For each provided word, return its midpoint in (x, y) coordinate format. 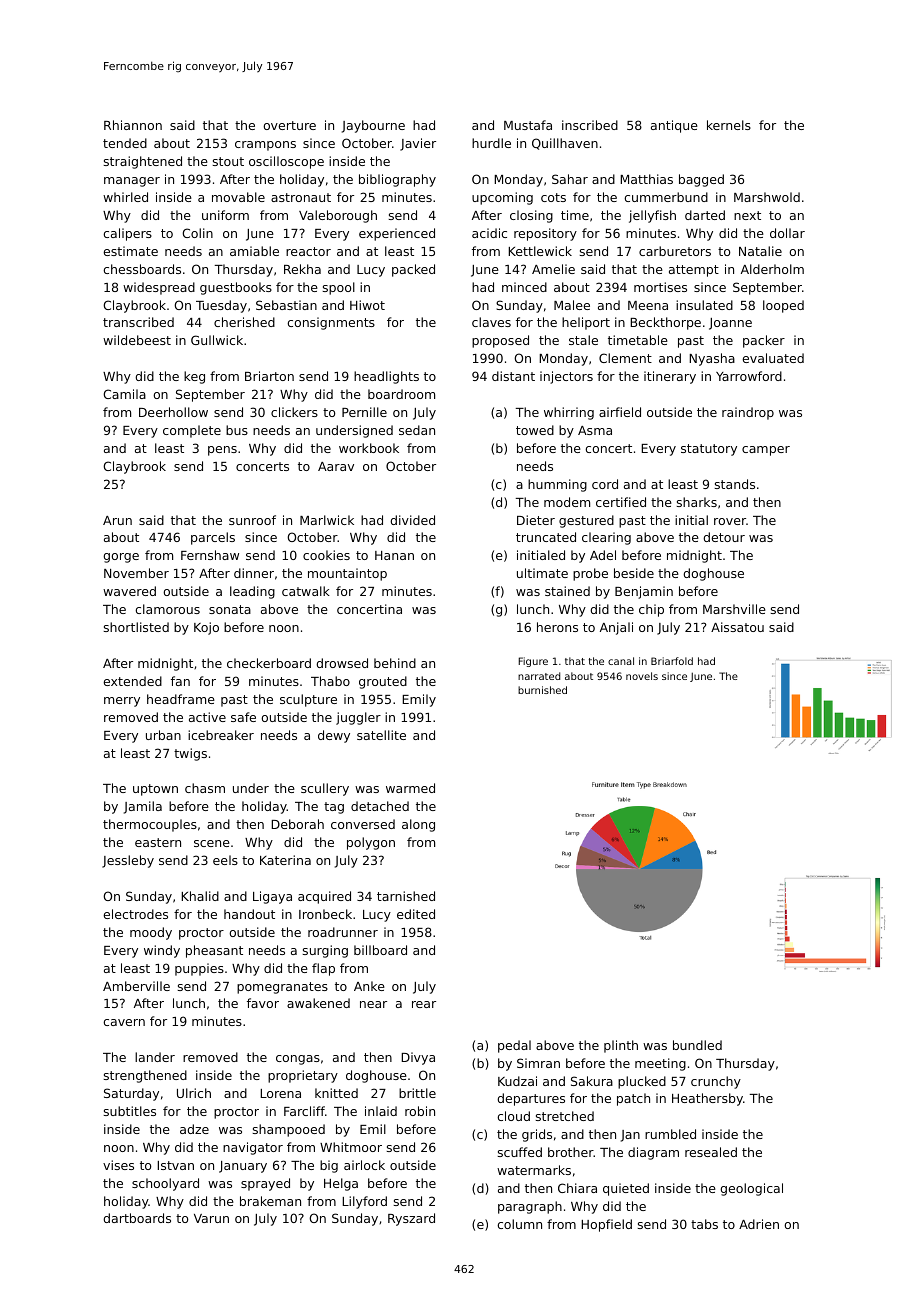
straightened (143, 162)
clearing (606, 538)
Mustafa (528, 125)
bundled (697, 1045)
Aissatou (737, 627)
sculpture (308, 700)
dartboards (137, 1218)
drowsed (342, 663)
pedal (514, 1046)
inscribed (590, 125)
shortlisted (136, 627)
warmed (410, 788)
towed (535, 430)
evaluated (773, 358)
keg (194, 377)
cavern (124, 1022)
